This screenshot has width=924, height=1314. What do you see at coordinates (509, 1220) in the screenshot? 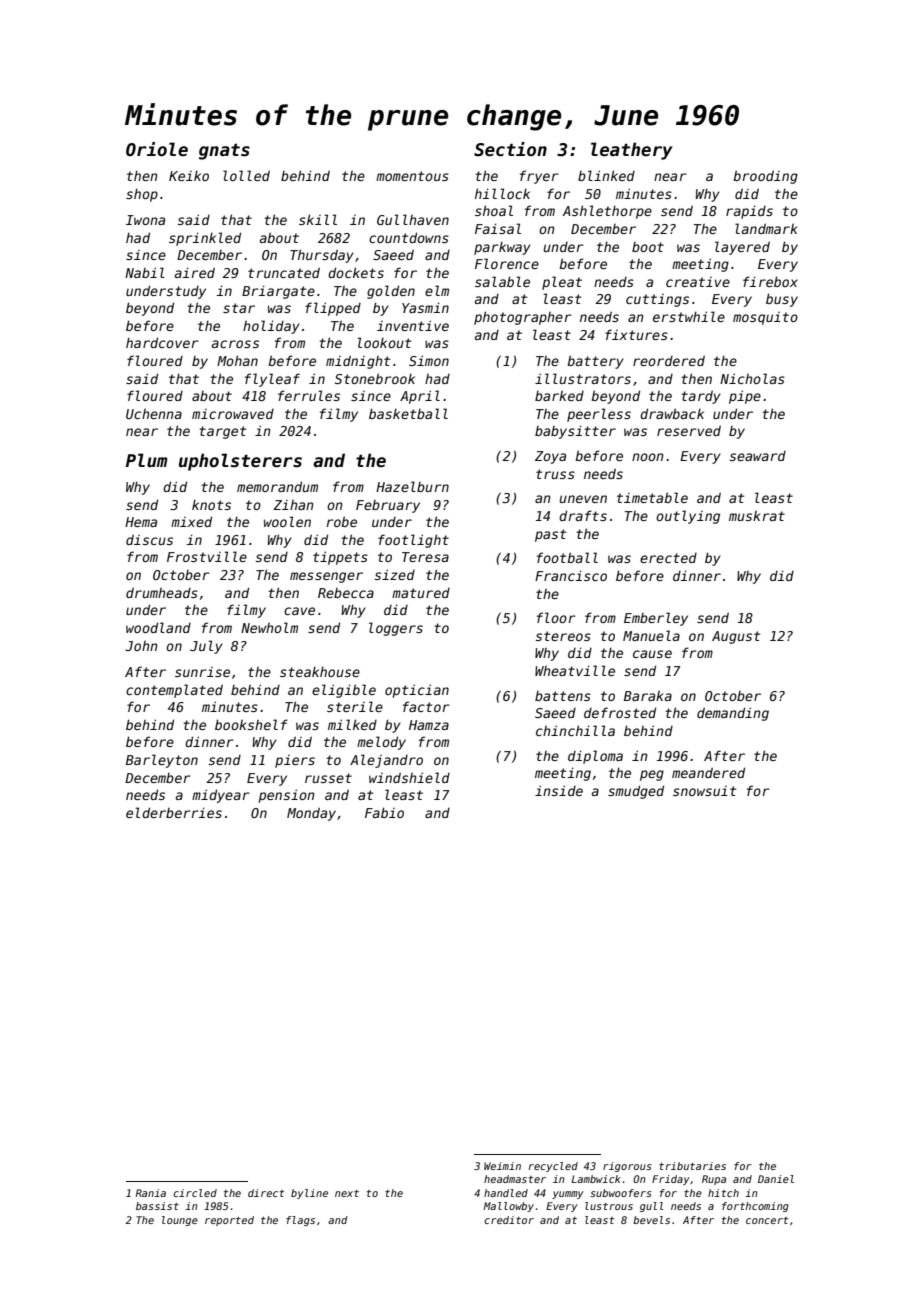
I see `creditor` at bounding box center [509, 1220].
